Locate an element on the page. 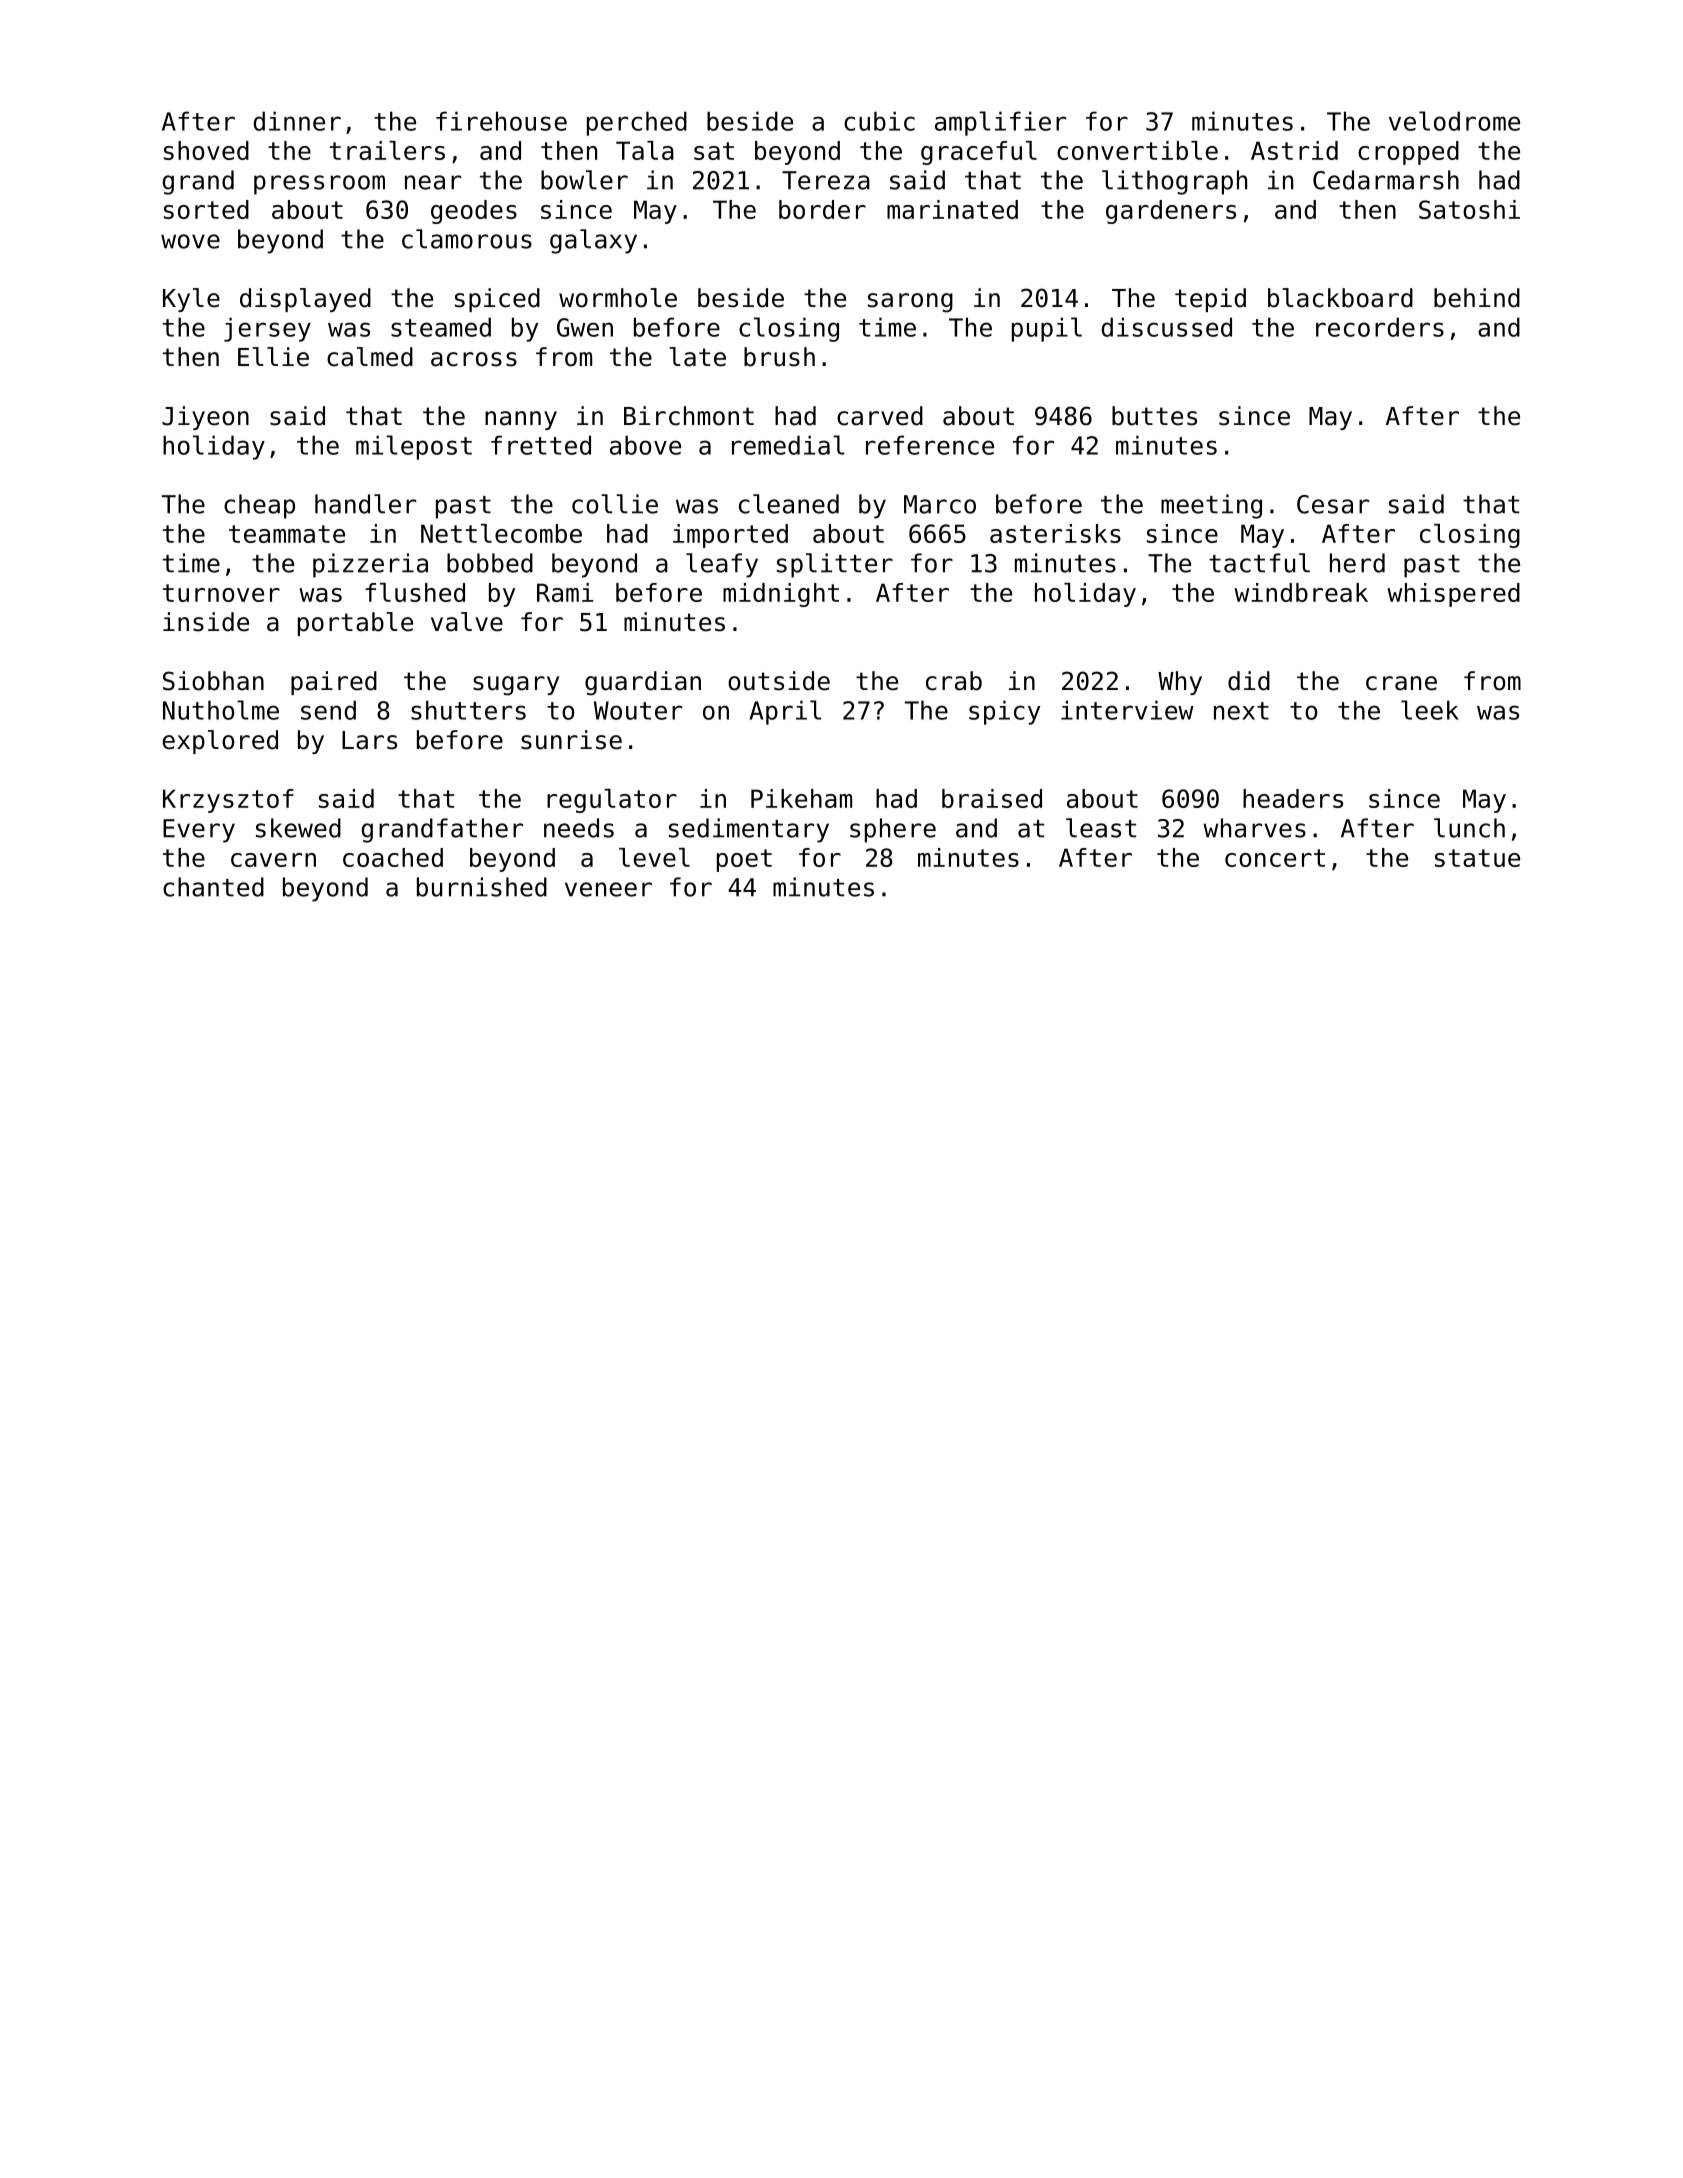 The width and height of the image is (1683, 2178). leek is located at coordinates (1430, 710).
